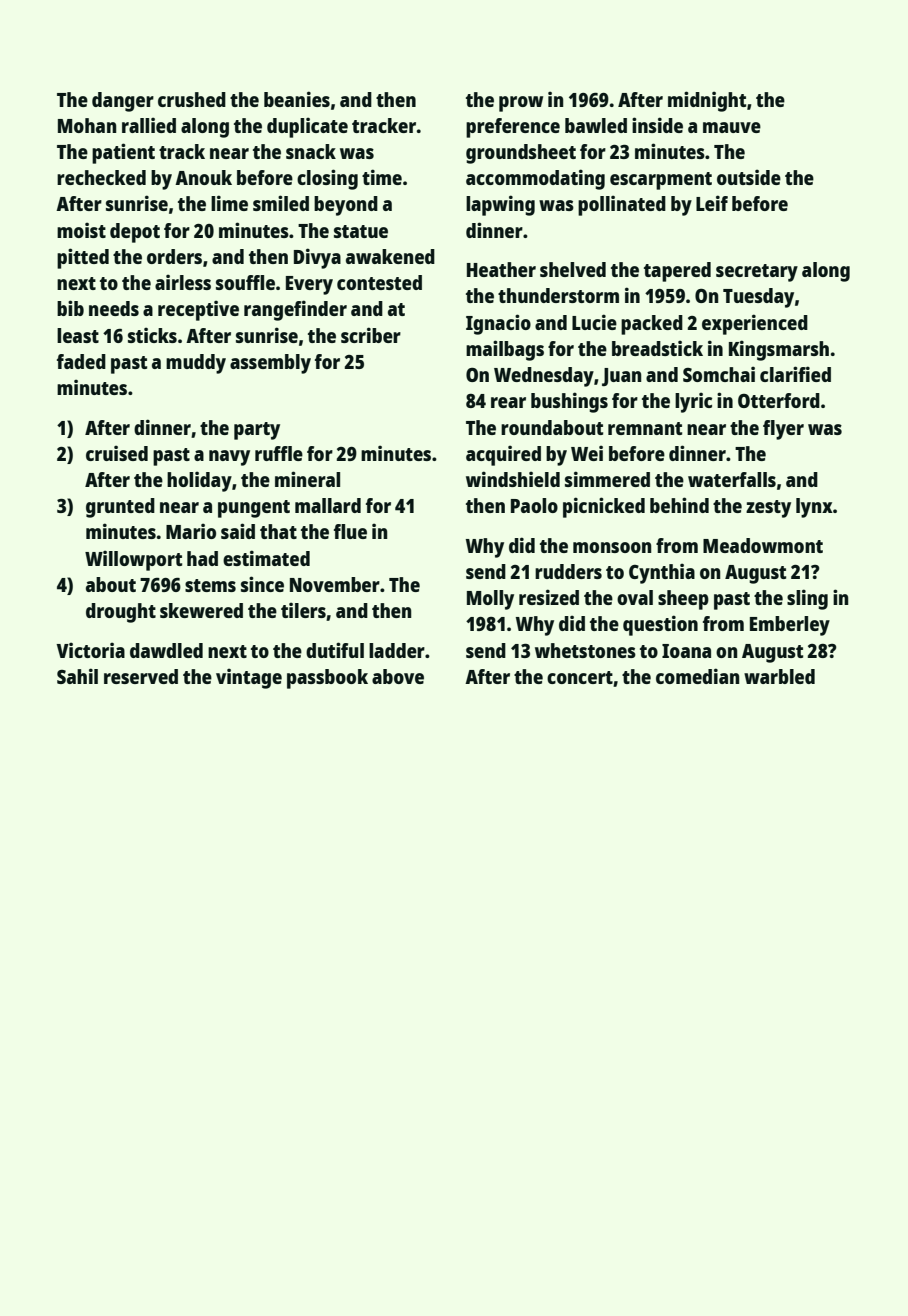 The height and width of the image is (1316, 908). What do you see at coordinates (249, 678) in the image?
I see `vintage` at bounding box center [249, 678].
